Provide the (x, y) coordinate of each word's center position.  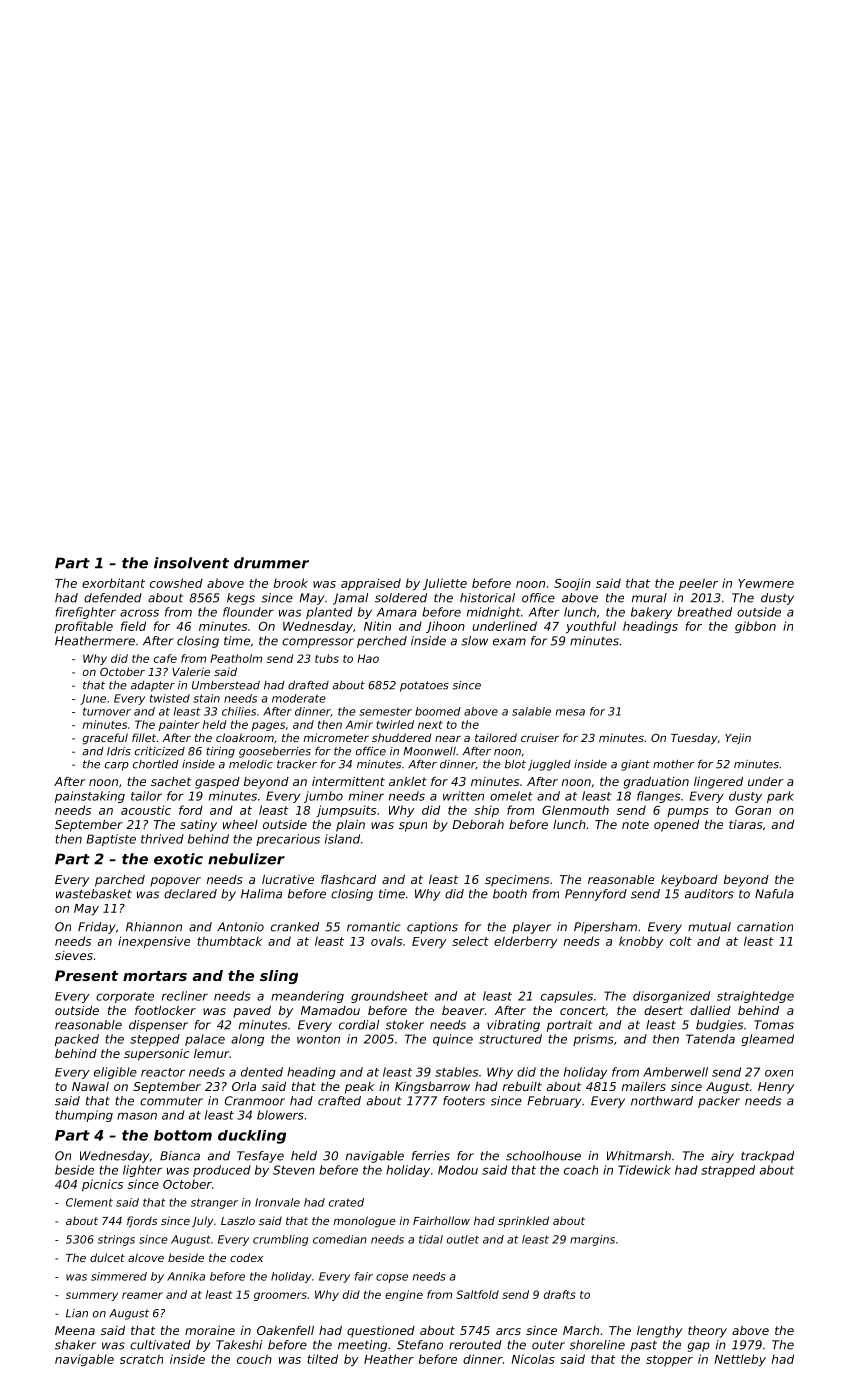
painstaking (90, 797)
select (470, 941)
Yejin (738, 739)
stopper (669, 1361)
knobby (641, 942)
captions (432, 928)
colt (681, 941)
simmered (119, 1276)
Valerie (191, 671)
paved (252, 1012)
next (430, 725)
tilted (322, 1359)
